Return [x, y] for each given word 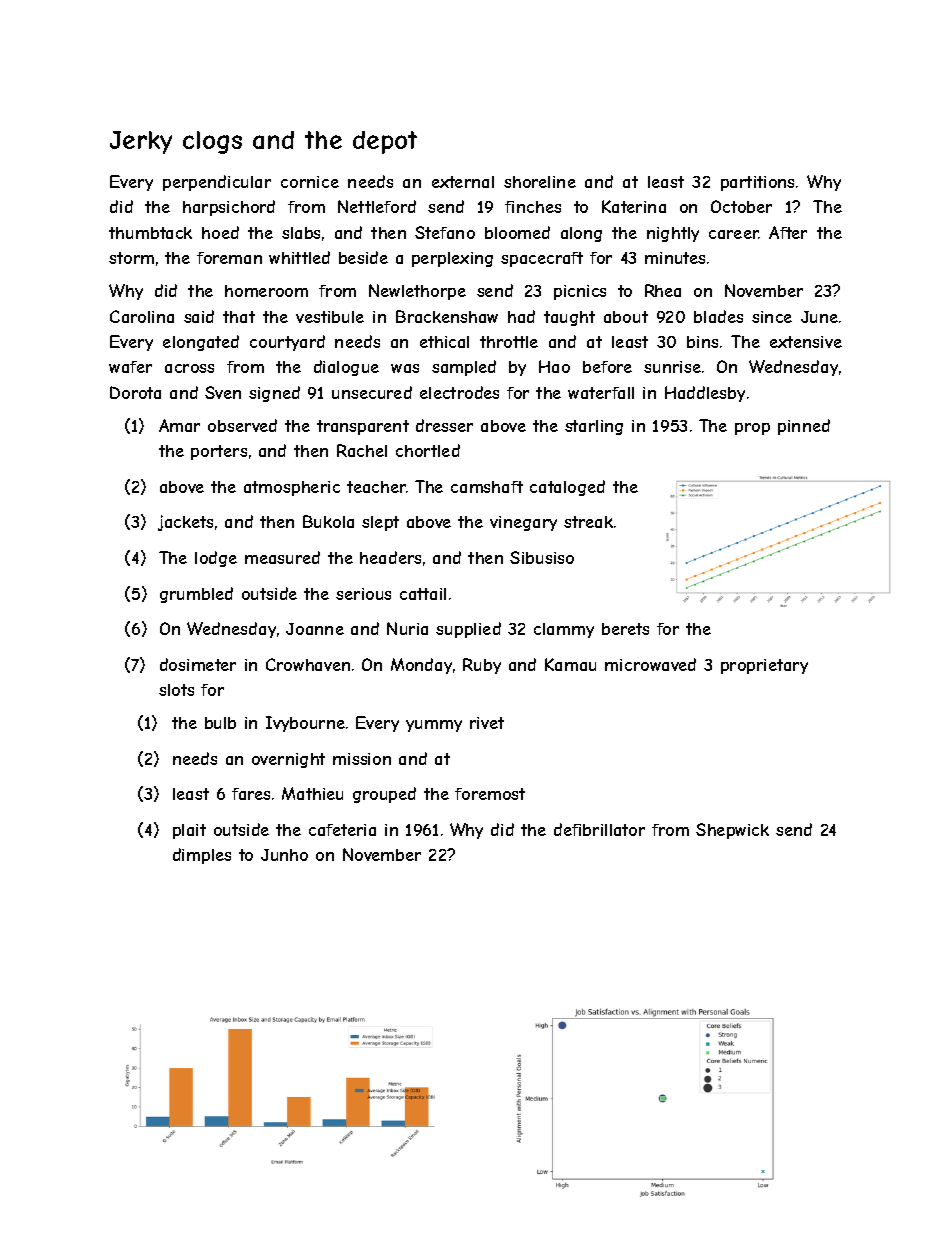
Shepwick [732, 831]
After [788, 232]
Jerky [141, 142]
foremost [490, 794]
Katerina [634, 206]
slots [176, 690]
